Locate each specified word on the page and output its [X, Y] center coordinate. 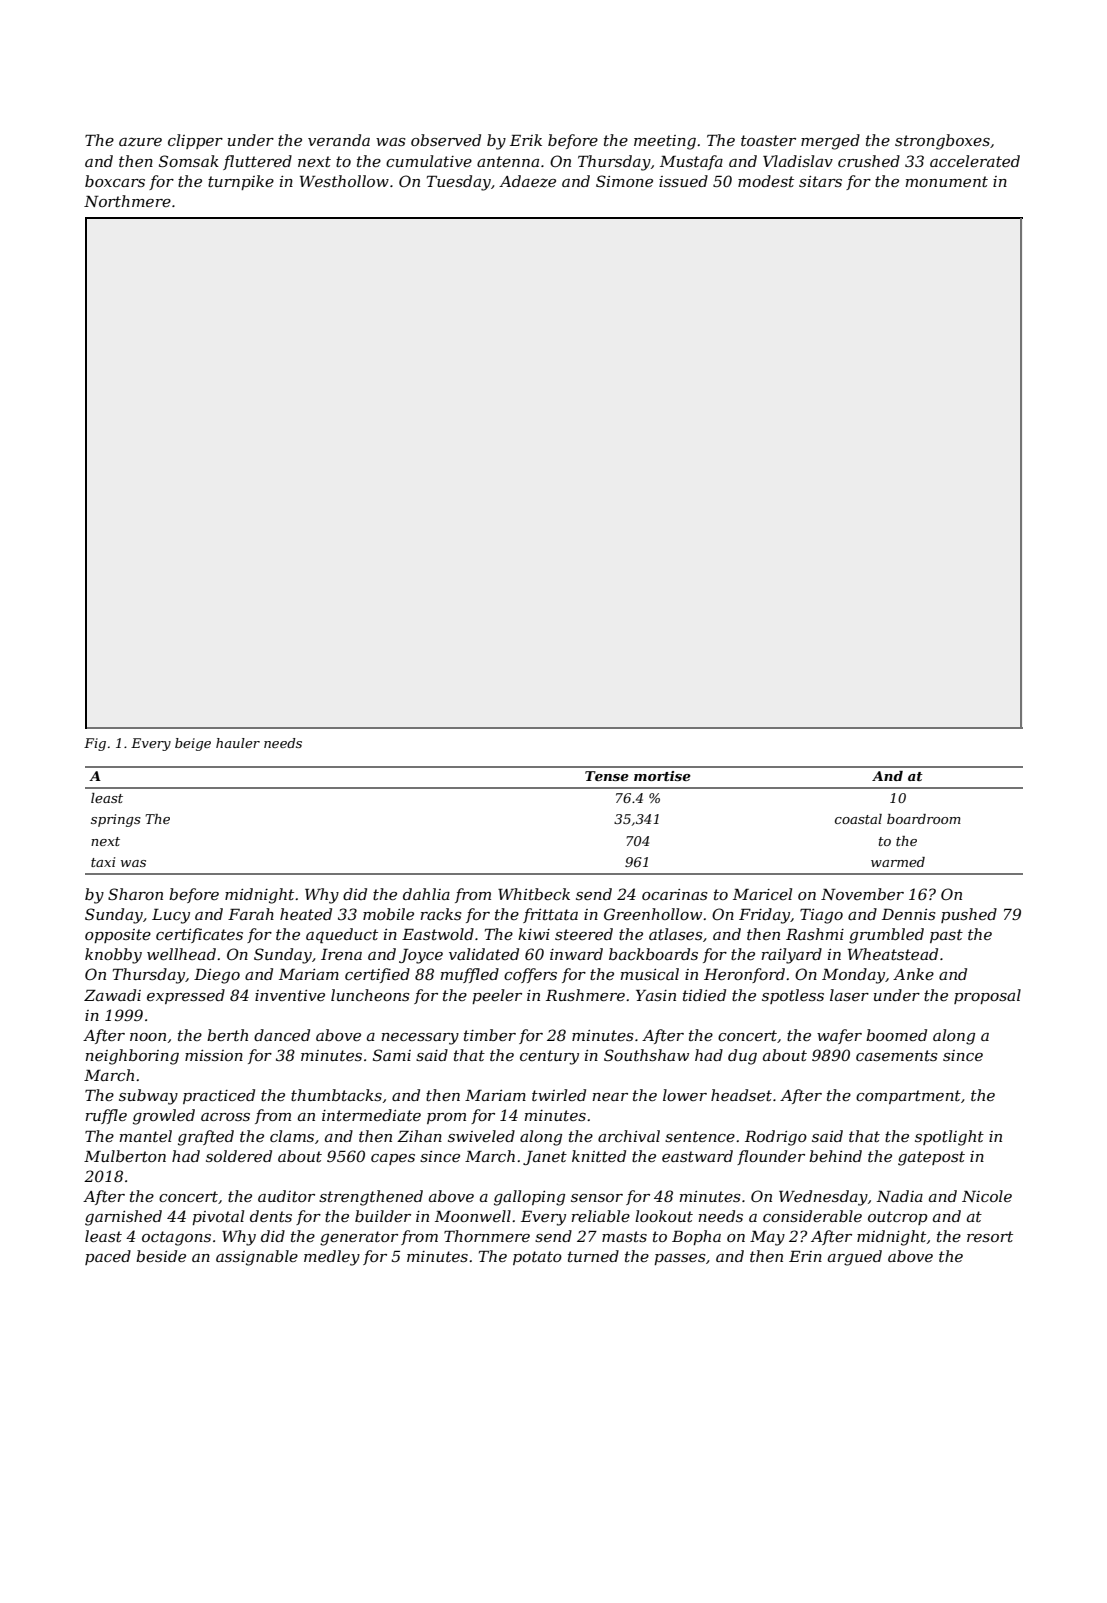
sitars [820, 181]
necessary [420, 1039]
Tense [607, 776]
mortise [662, 776]
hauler [238, 743]
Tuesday [459, 183]
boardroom [924, 819]
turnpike [241, 182]
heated [306, 914]
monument [946, 181]
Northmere [127, 201]
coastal [858, 819]
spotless [793, 996]
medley [332, 1258]
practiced [219, 1096]
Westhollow [344, 181]
